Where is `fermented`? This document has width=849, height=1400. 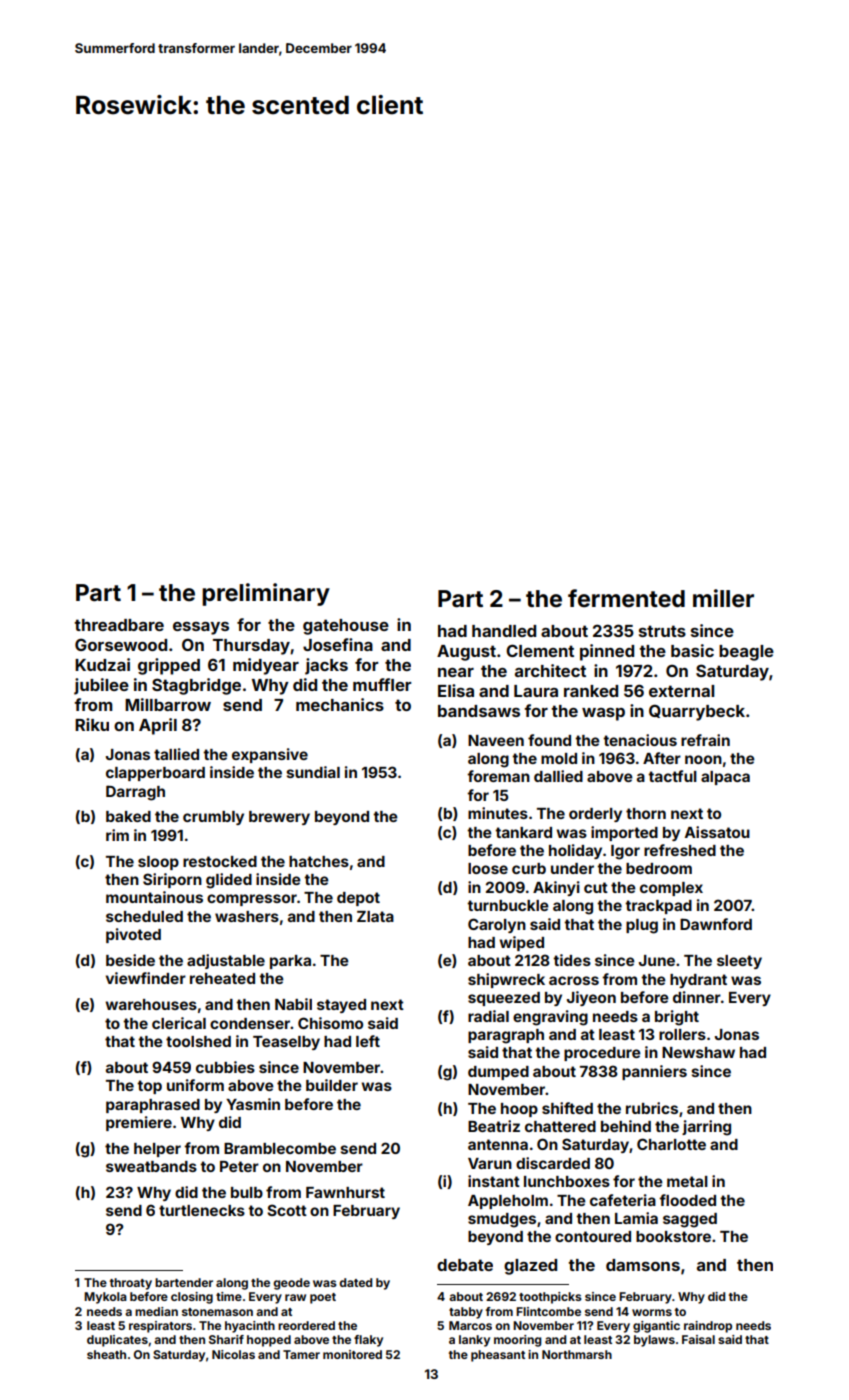
fermented is located at coordinates (626, 598).
